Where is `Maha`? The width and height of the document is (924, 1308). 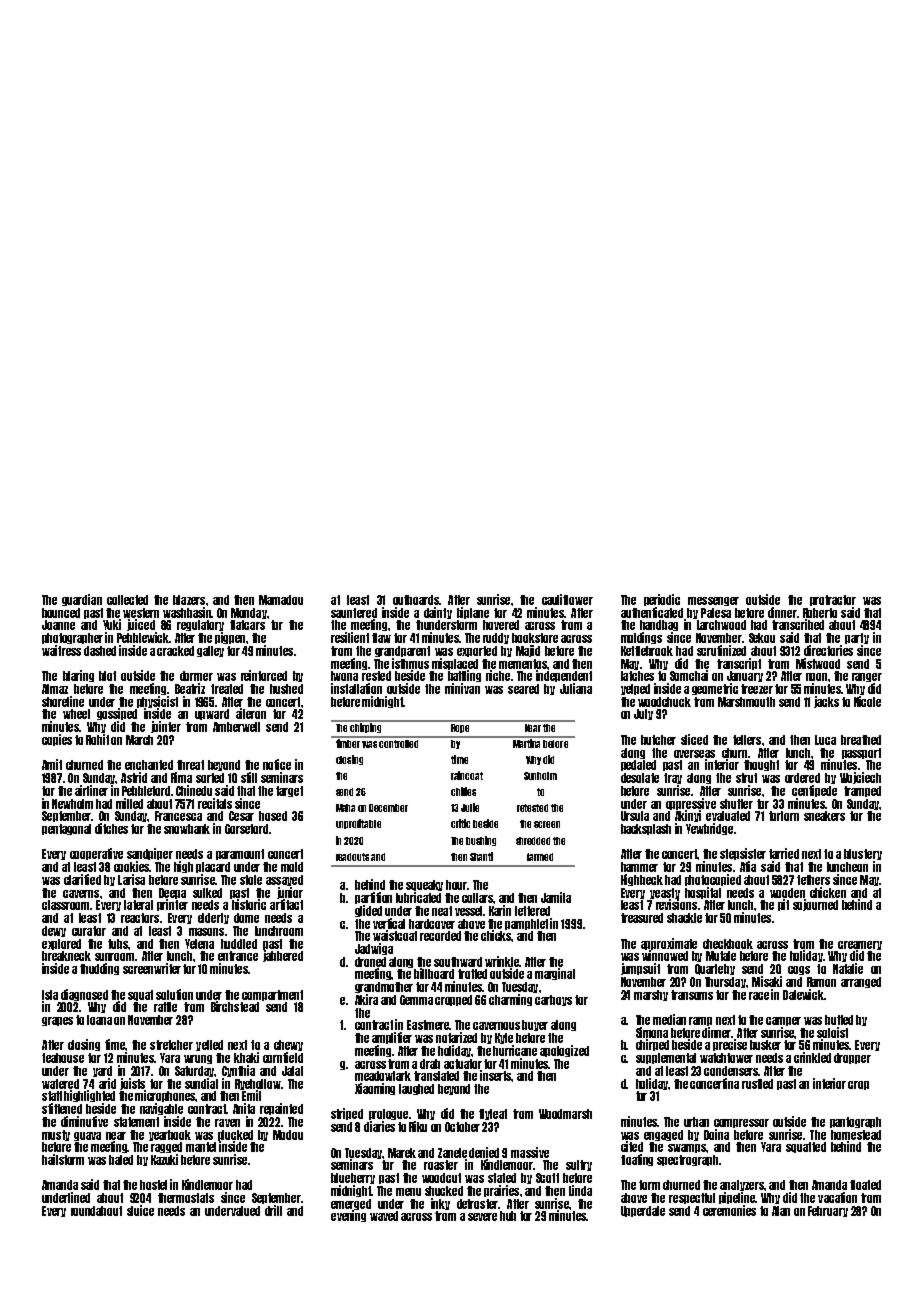
Maha is located at coordinates (345, 808).
